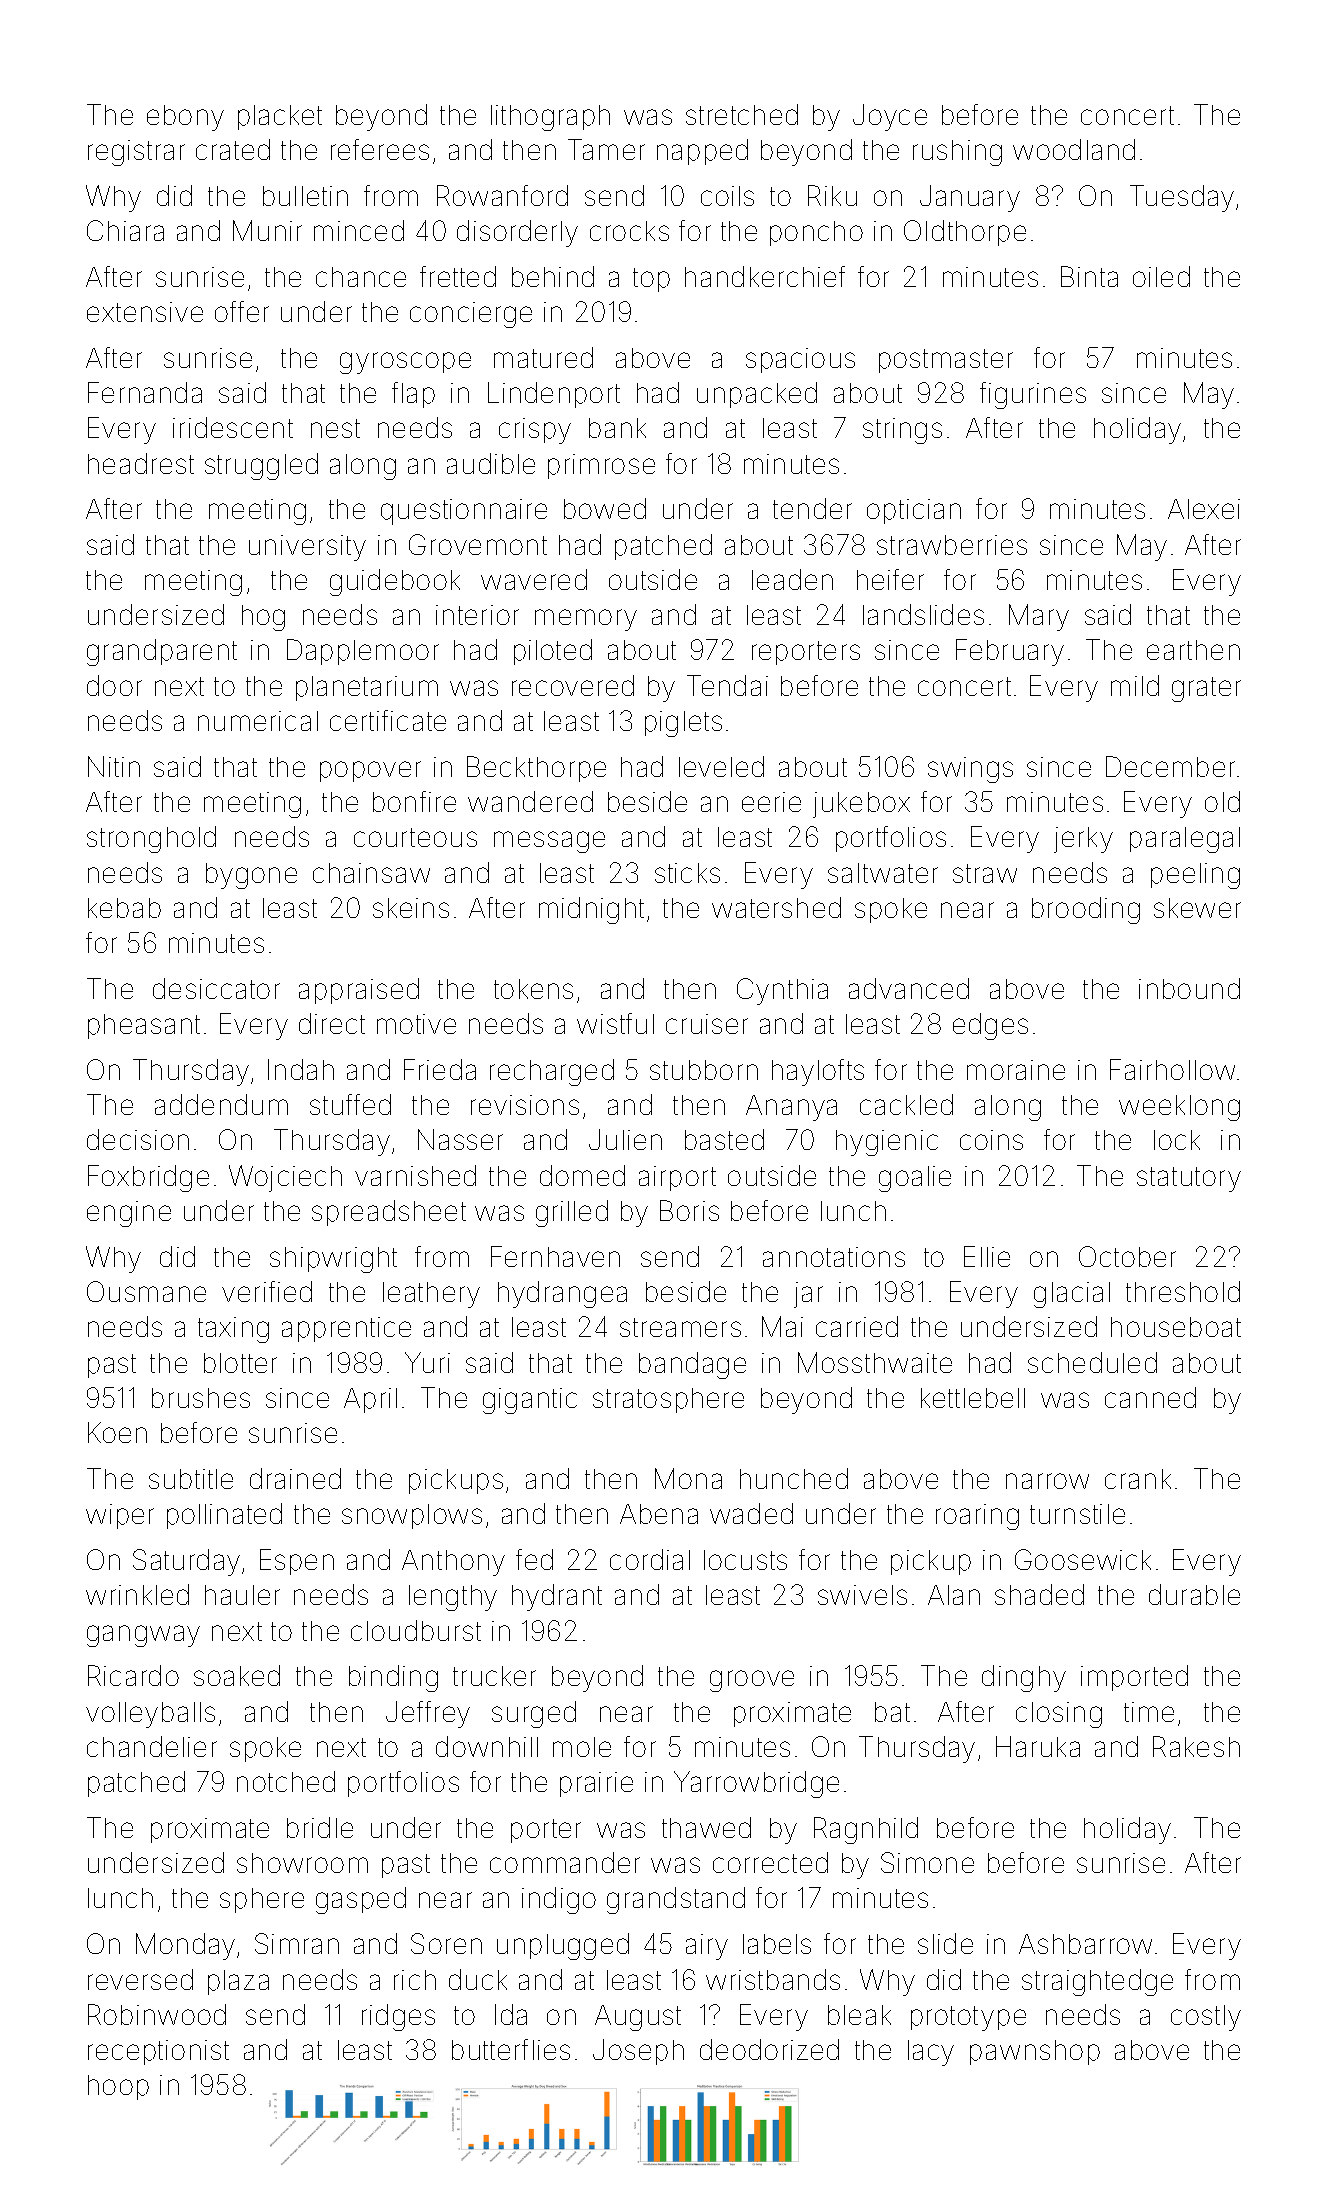 This screenshot has height=2187, width=1328. I want to click on Espen, so click(297, 1562).
